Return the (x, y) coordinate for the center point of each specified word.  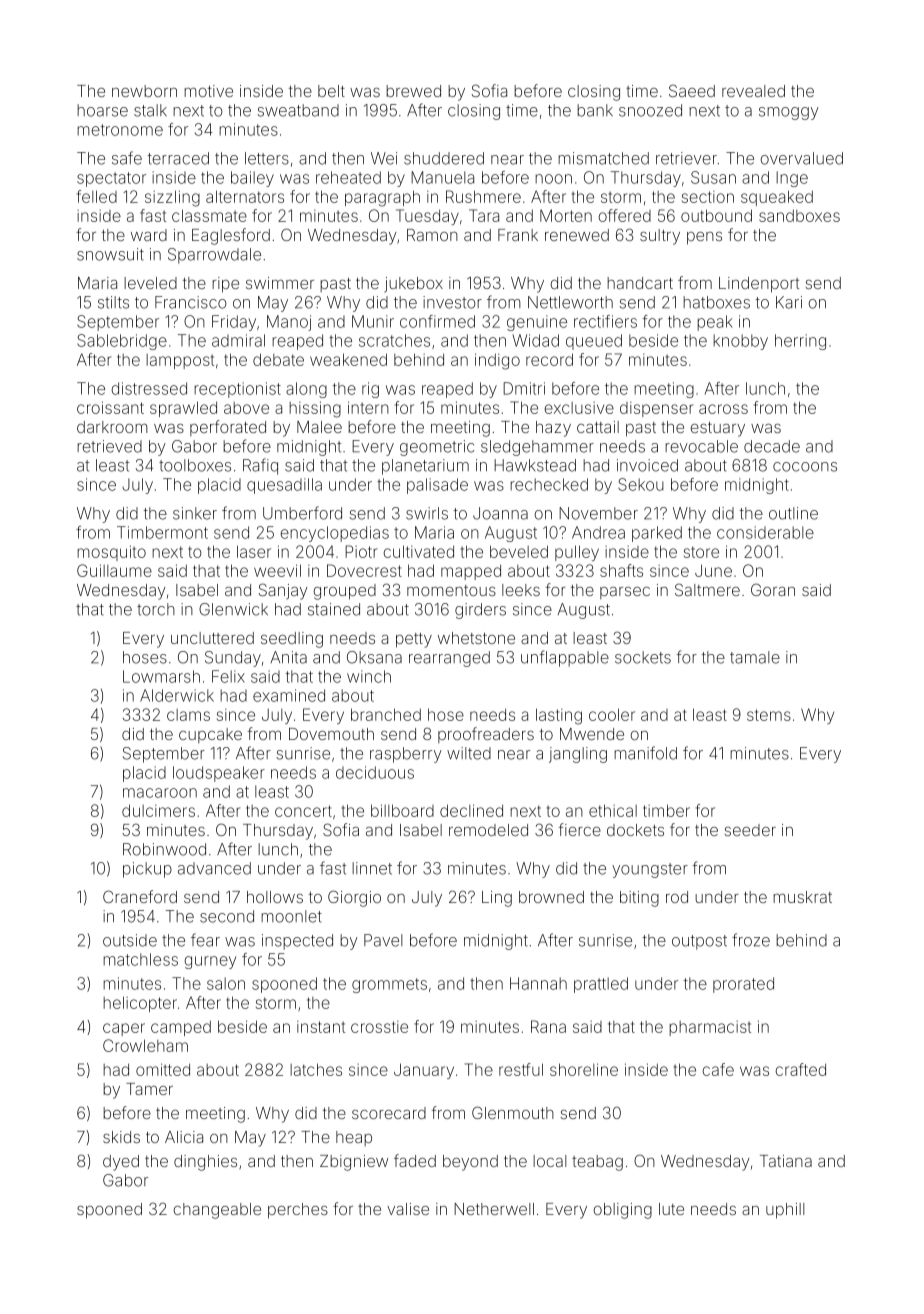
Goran (773, 589)
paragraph (382, 198)
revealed (753, 91)
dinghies (205, 1163)
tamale (755, 657)
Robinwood (164, 849)
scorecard (389, 1113)
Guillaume (114, 570)
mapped (471, 572)
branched (386, 714)
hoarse (102, 110)
